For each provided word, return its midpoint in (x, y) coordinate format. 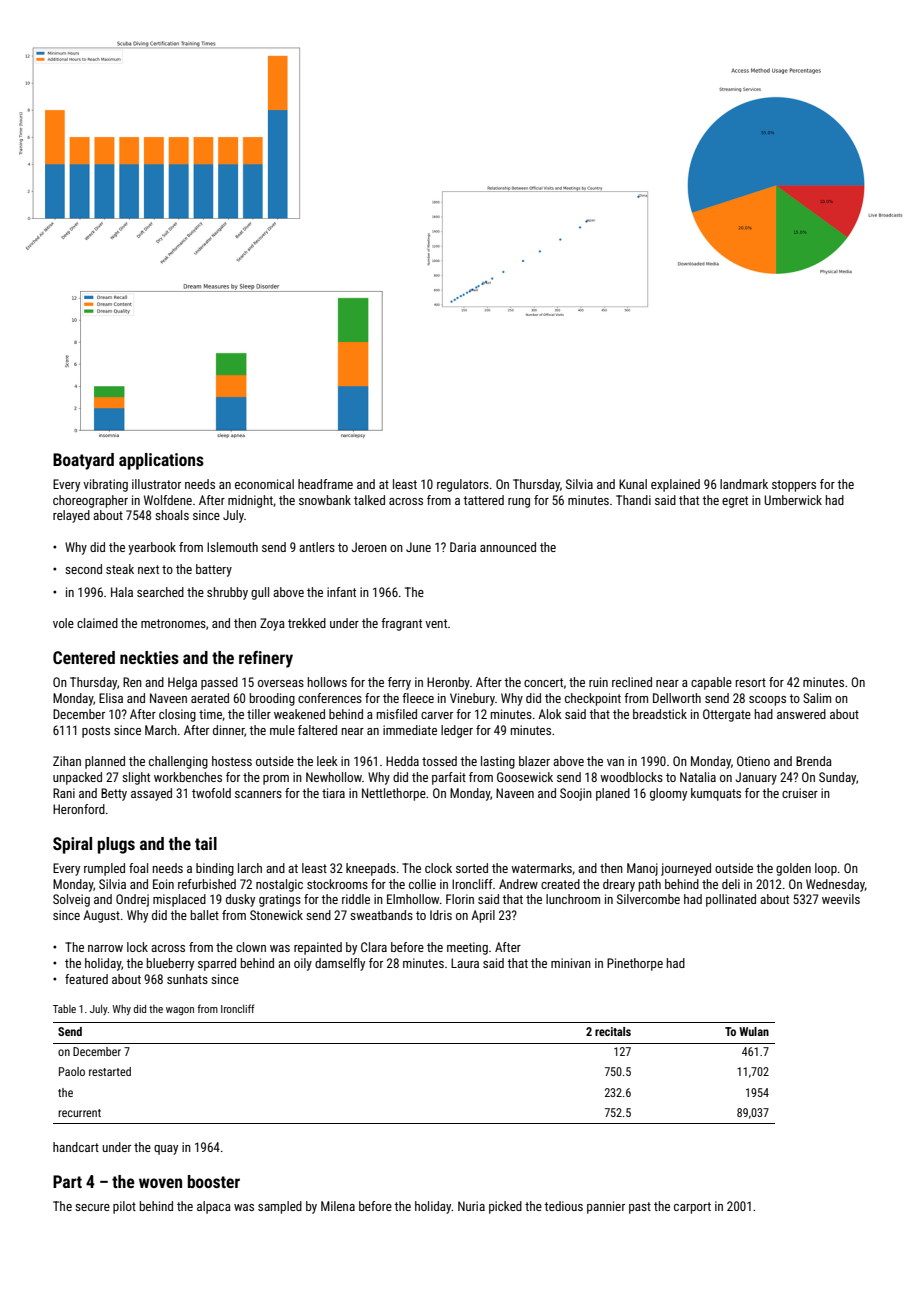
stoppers (794, 486)
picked (505, 1207)
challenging (178, 762)
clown (251, 947)
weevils (841, 899)
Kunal (633, 484)
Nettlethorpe (394, 794)
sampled (280, 1207)
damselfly (340, 964)
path (650, 885)
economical (264, 484)
